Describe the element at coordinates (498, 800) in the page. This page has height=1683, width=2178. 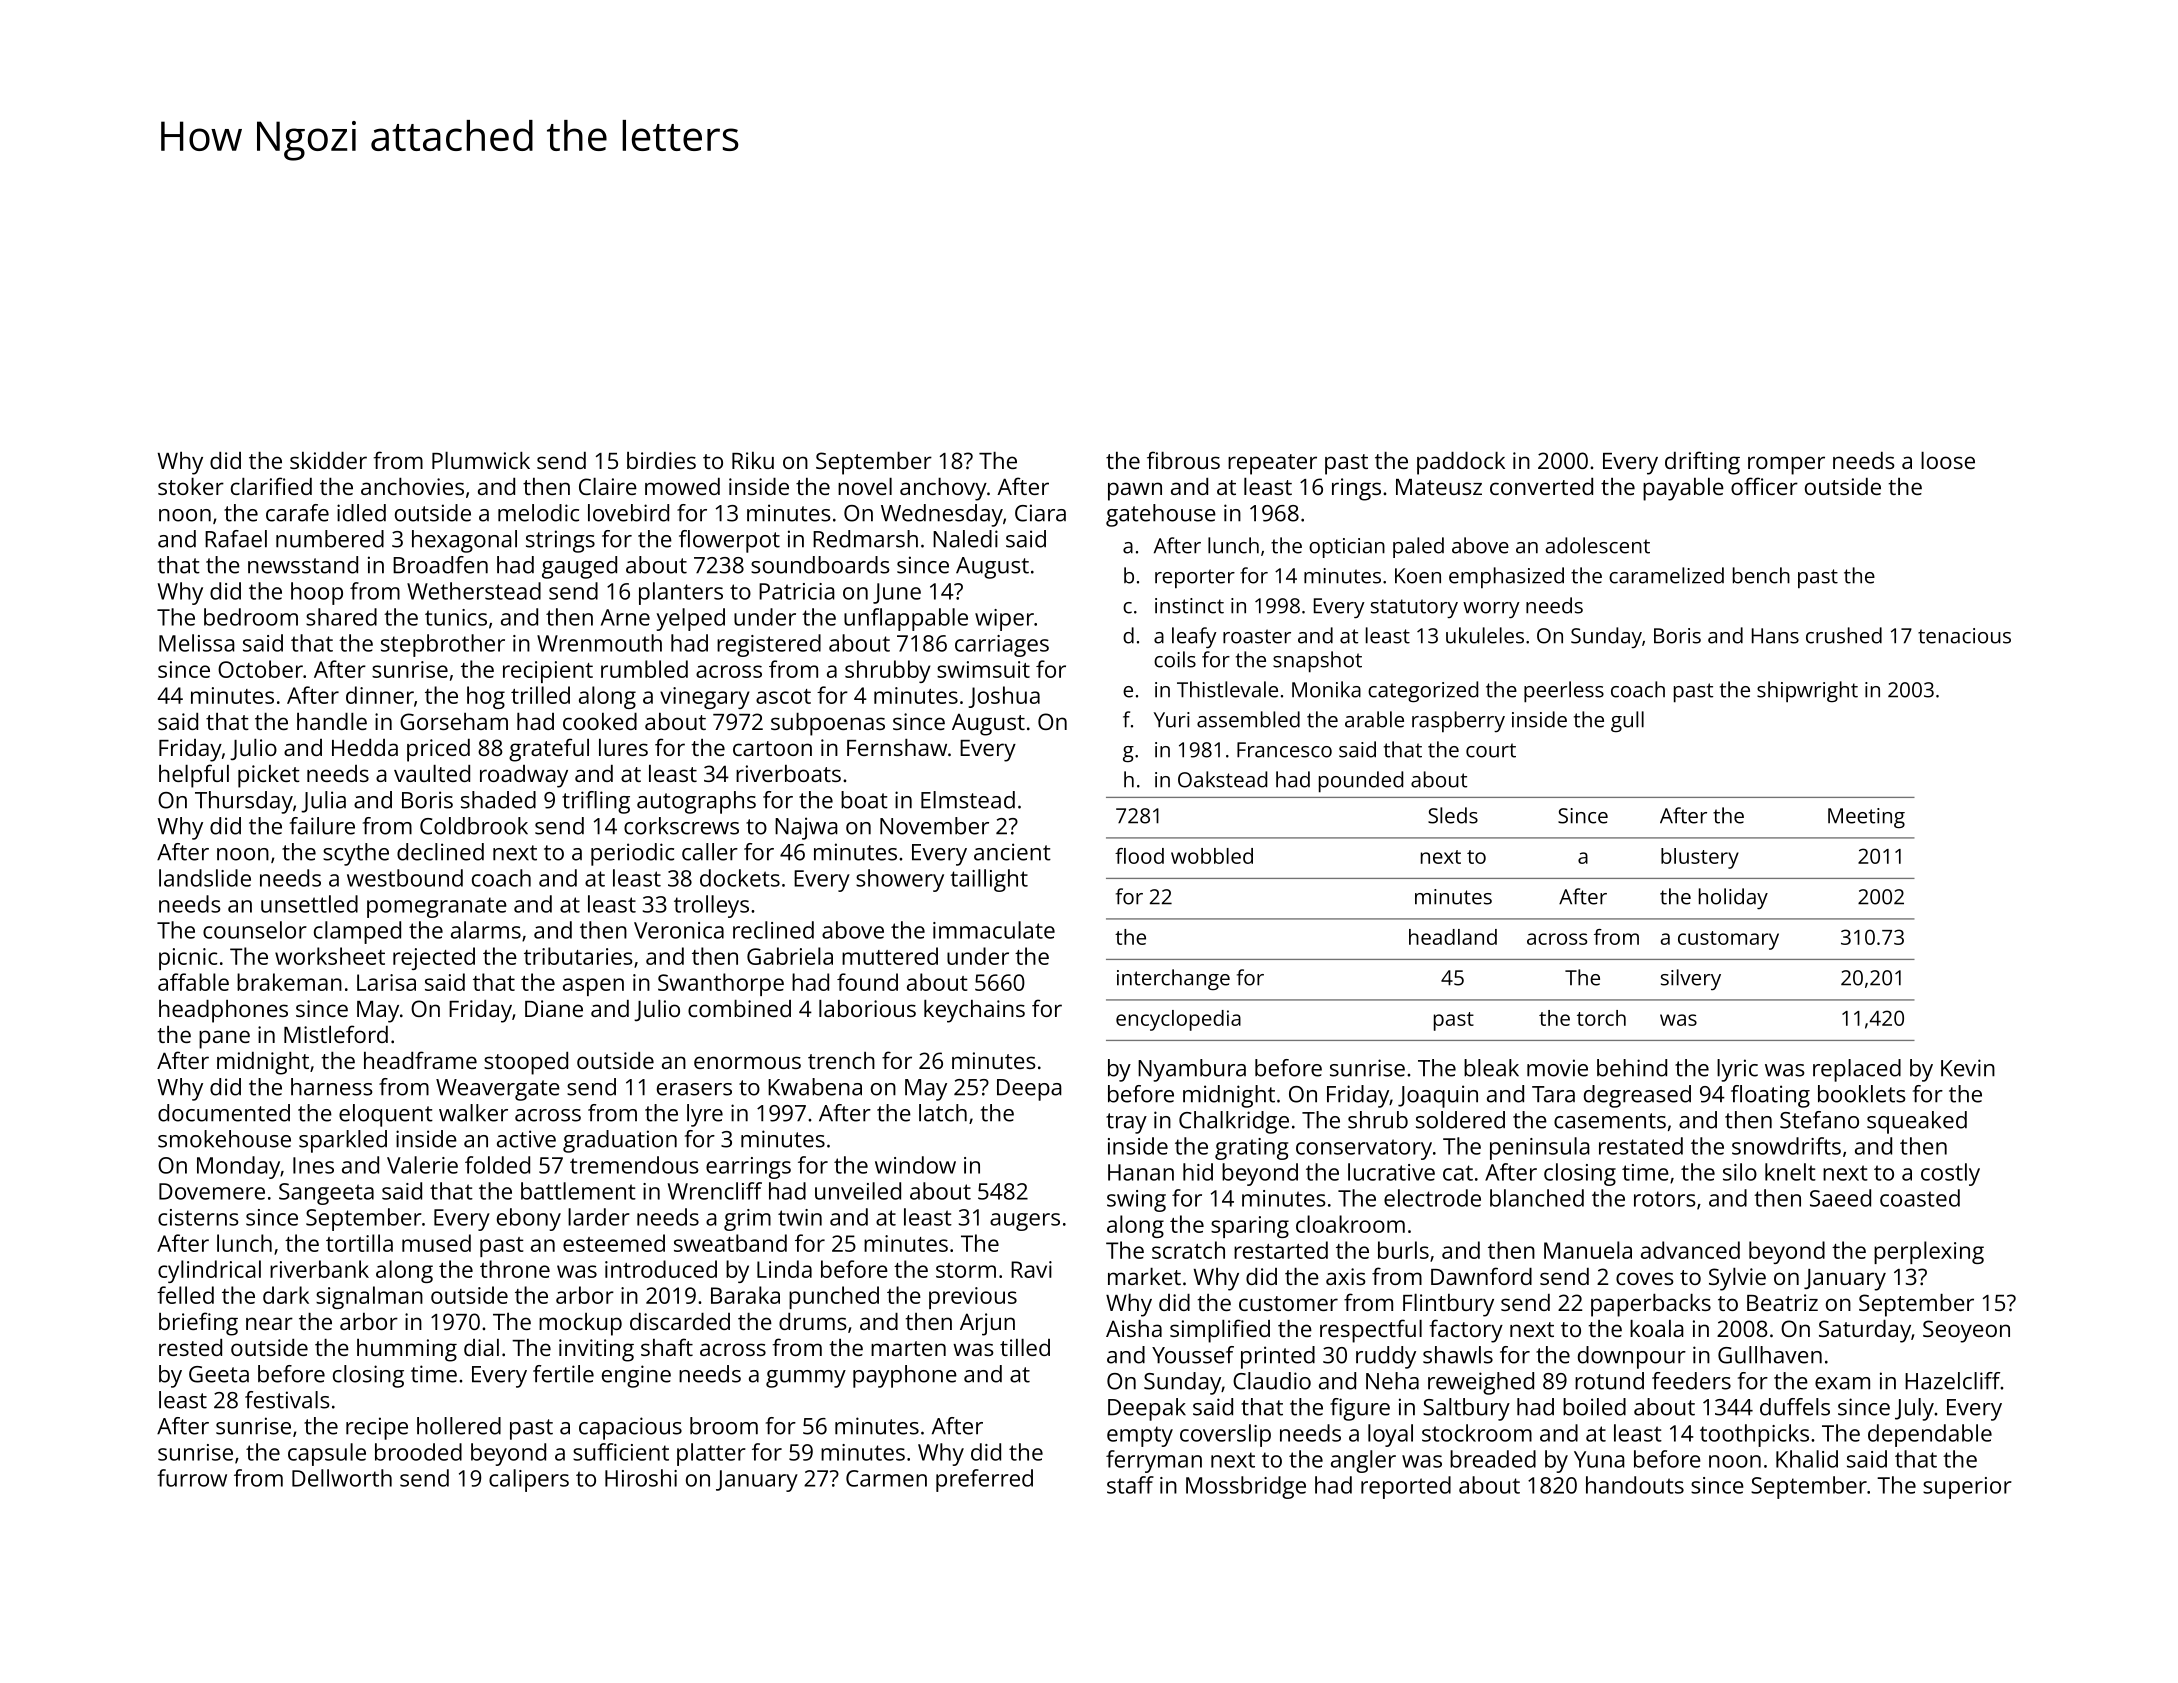
I see `shaded` at that location.
